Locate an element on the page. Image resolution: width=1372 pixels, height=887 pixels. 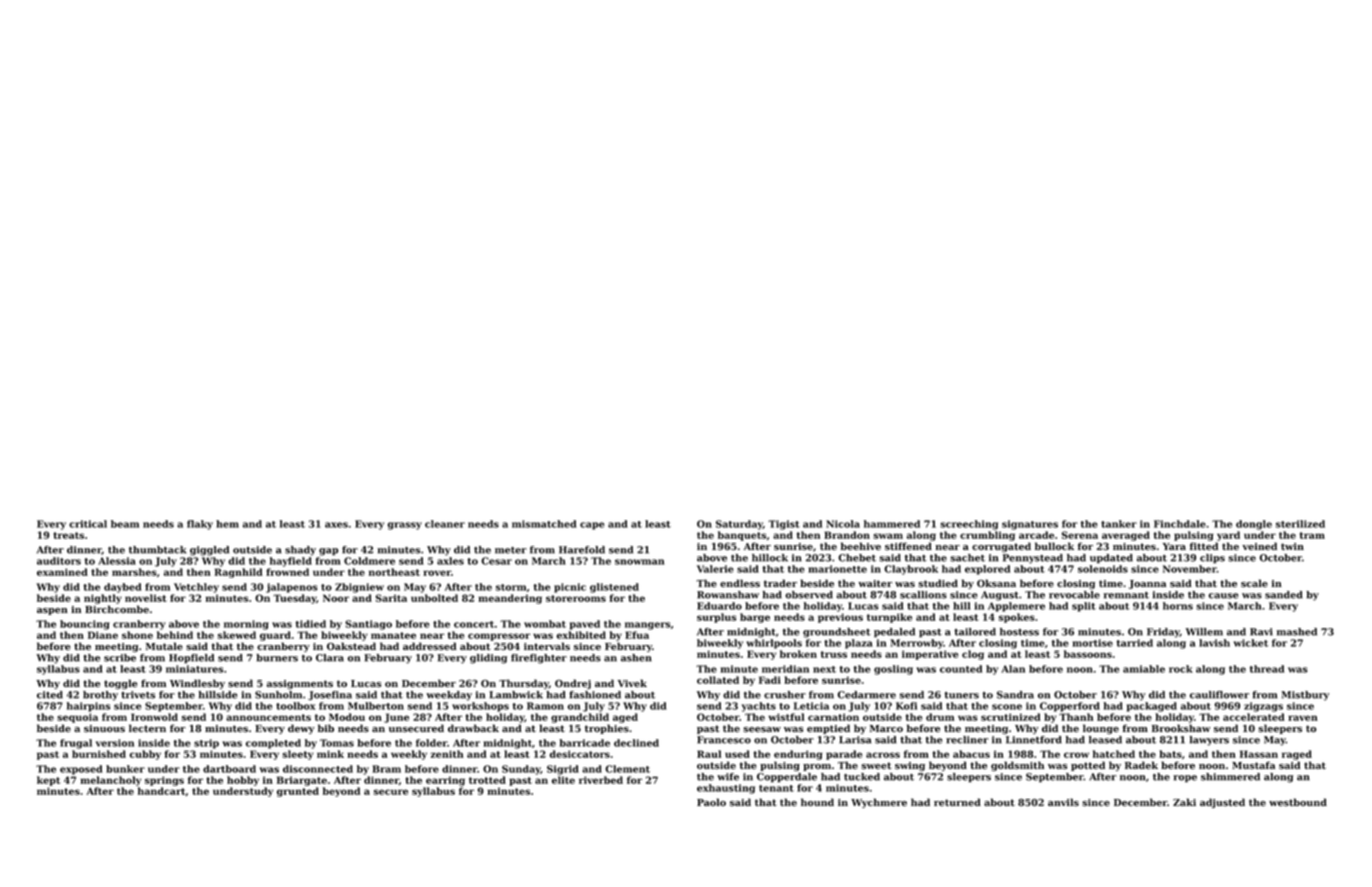
disconnected is located at coordinates (318, 769).
